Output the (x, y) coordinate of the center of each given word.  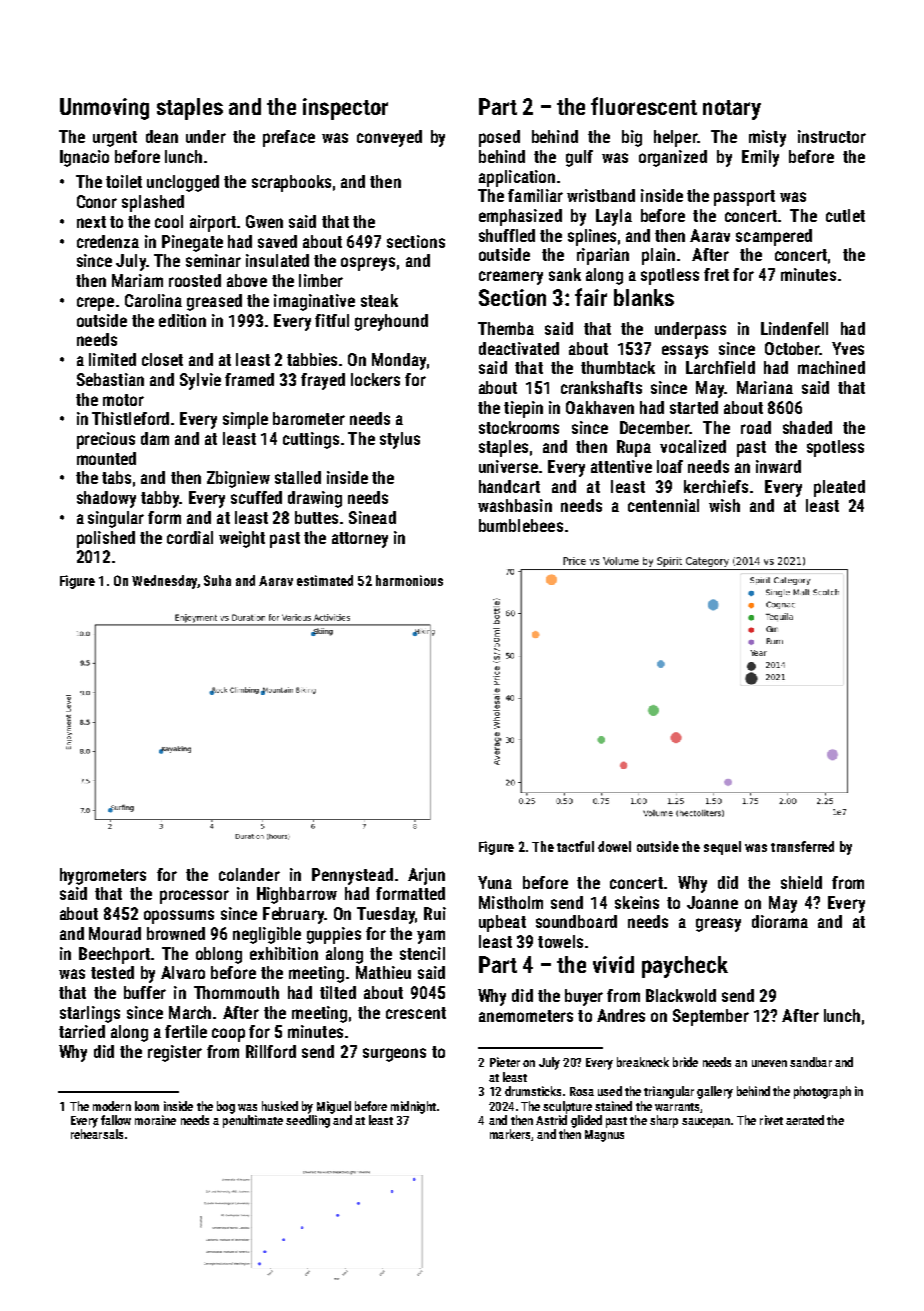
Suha (217, 580)
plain (658, 256)
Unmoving (104, 109)
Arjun (426, 876)
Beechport (114, 955)
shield (801, 882)
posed (499, 138)
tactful (575, 846)
